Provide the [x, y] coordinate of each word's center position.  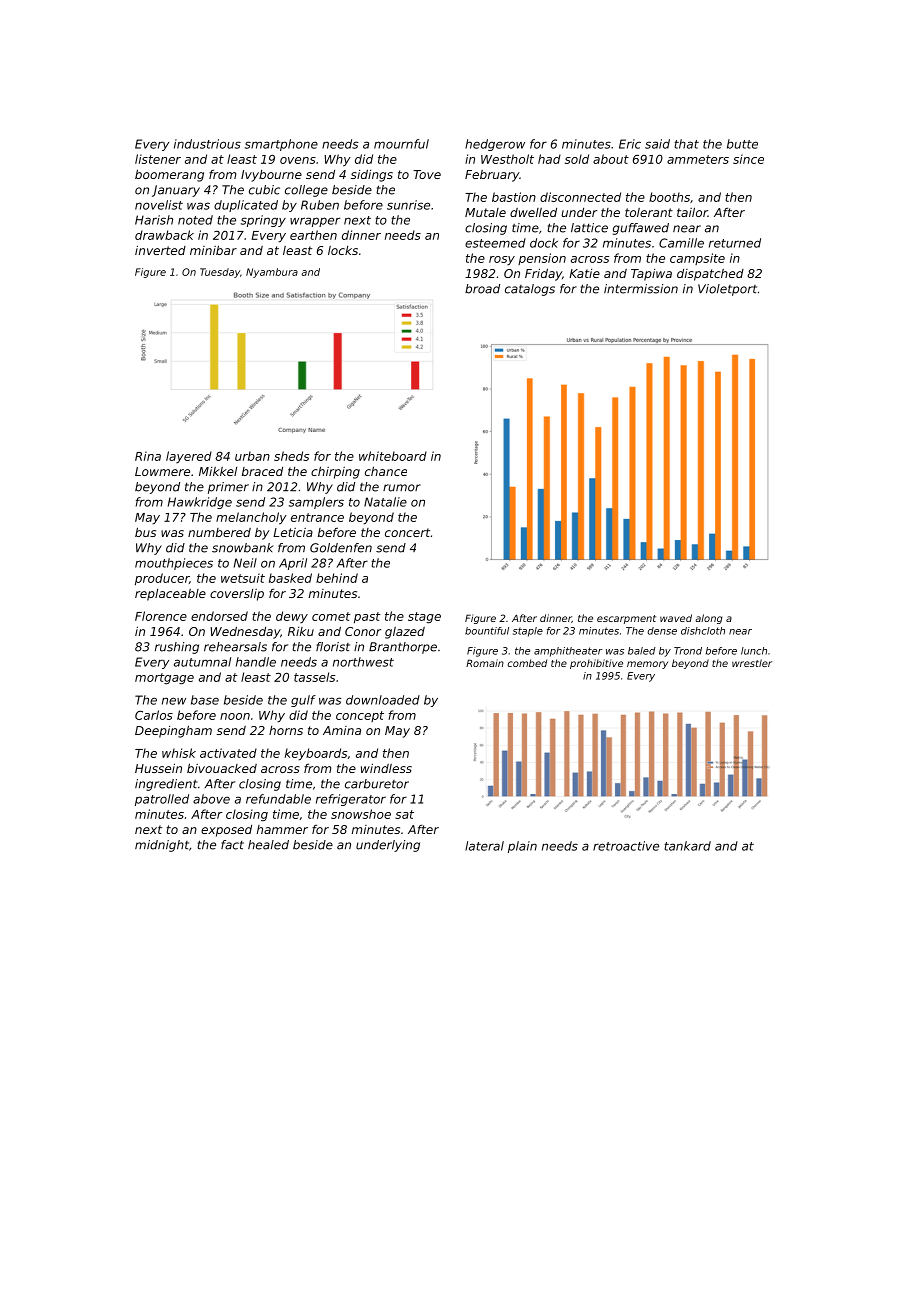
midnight [162, 846]
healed [268, 845]
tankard [687, 846]
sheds [291, 456]
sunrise [408, 205]
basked [290, 578]
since [748, 159]
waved [676, 618]
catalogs [530, 290]
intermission [641, 289]
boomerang [169, 175]
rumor [402, 488]
